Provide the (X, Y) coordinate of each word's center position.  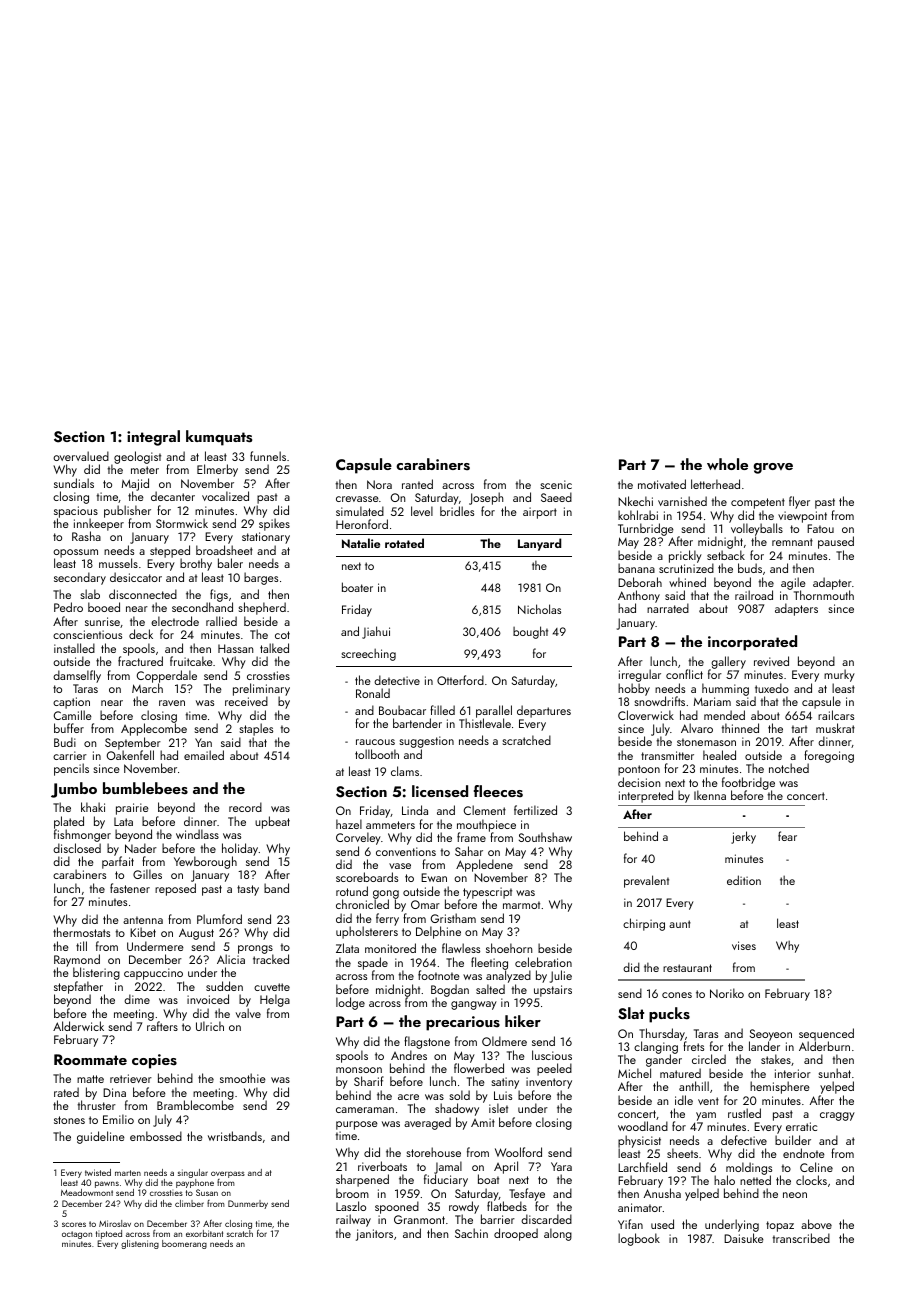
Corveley (358, 838)
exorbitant (204, 1233)
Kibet (143, 932)
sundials (74, 483)
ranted (417, 484)
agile (793, 583)
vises (744, 945)
